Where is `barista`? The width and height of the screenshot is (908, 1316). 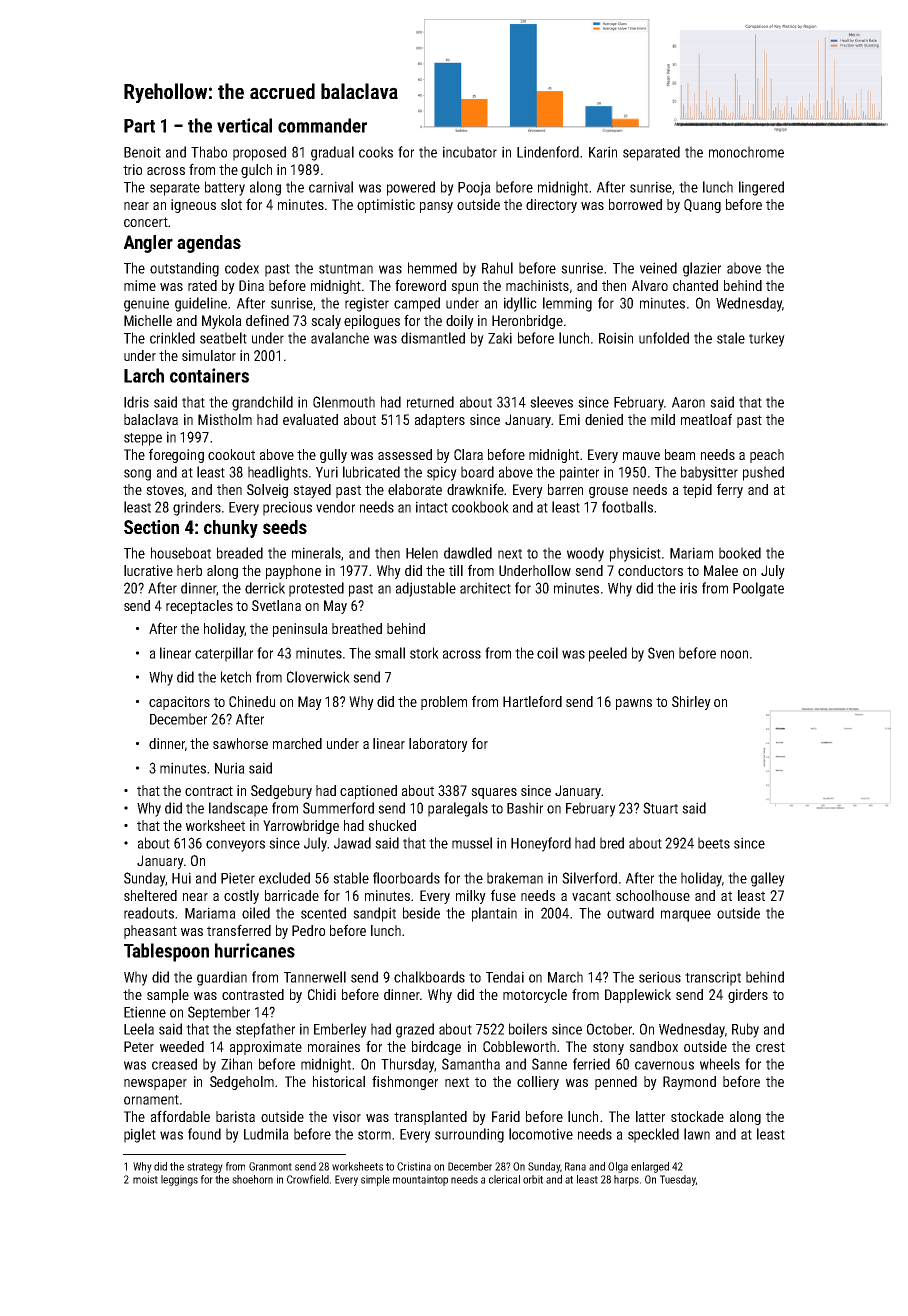
barista is located at coordinates (235, 1116).
